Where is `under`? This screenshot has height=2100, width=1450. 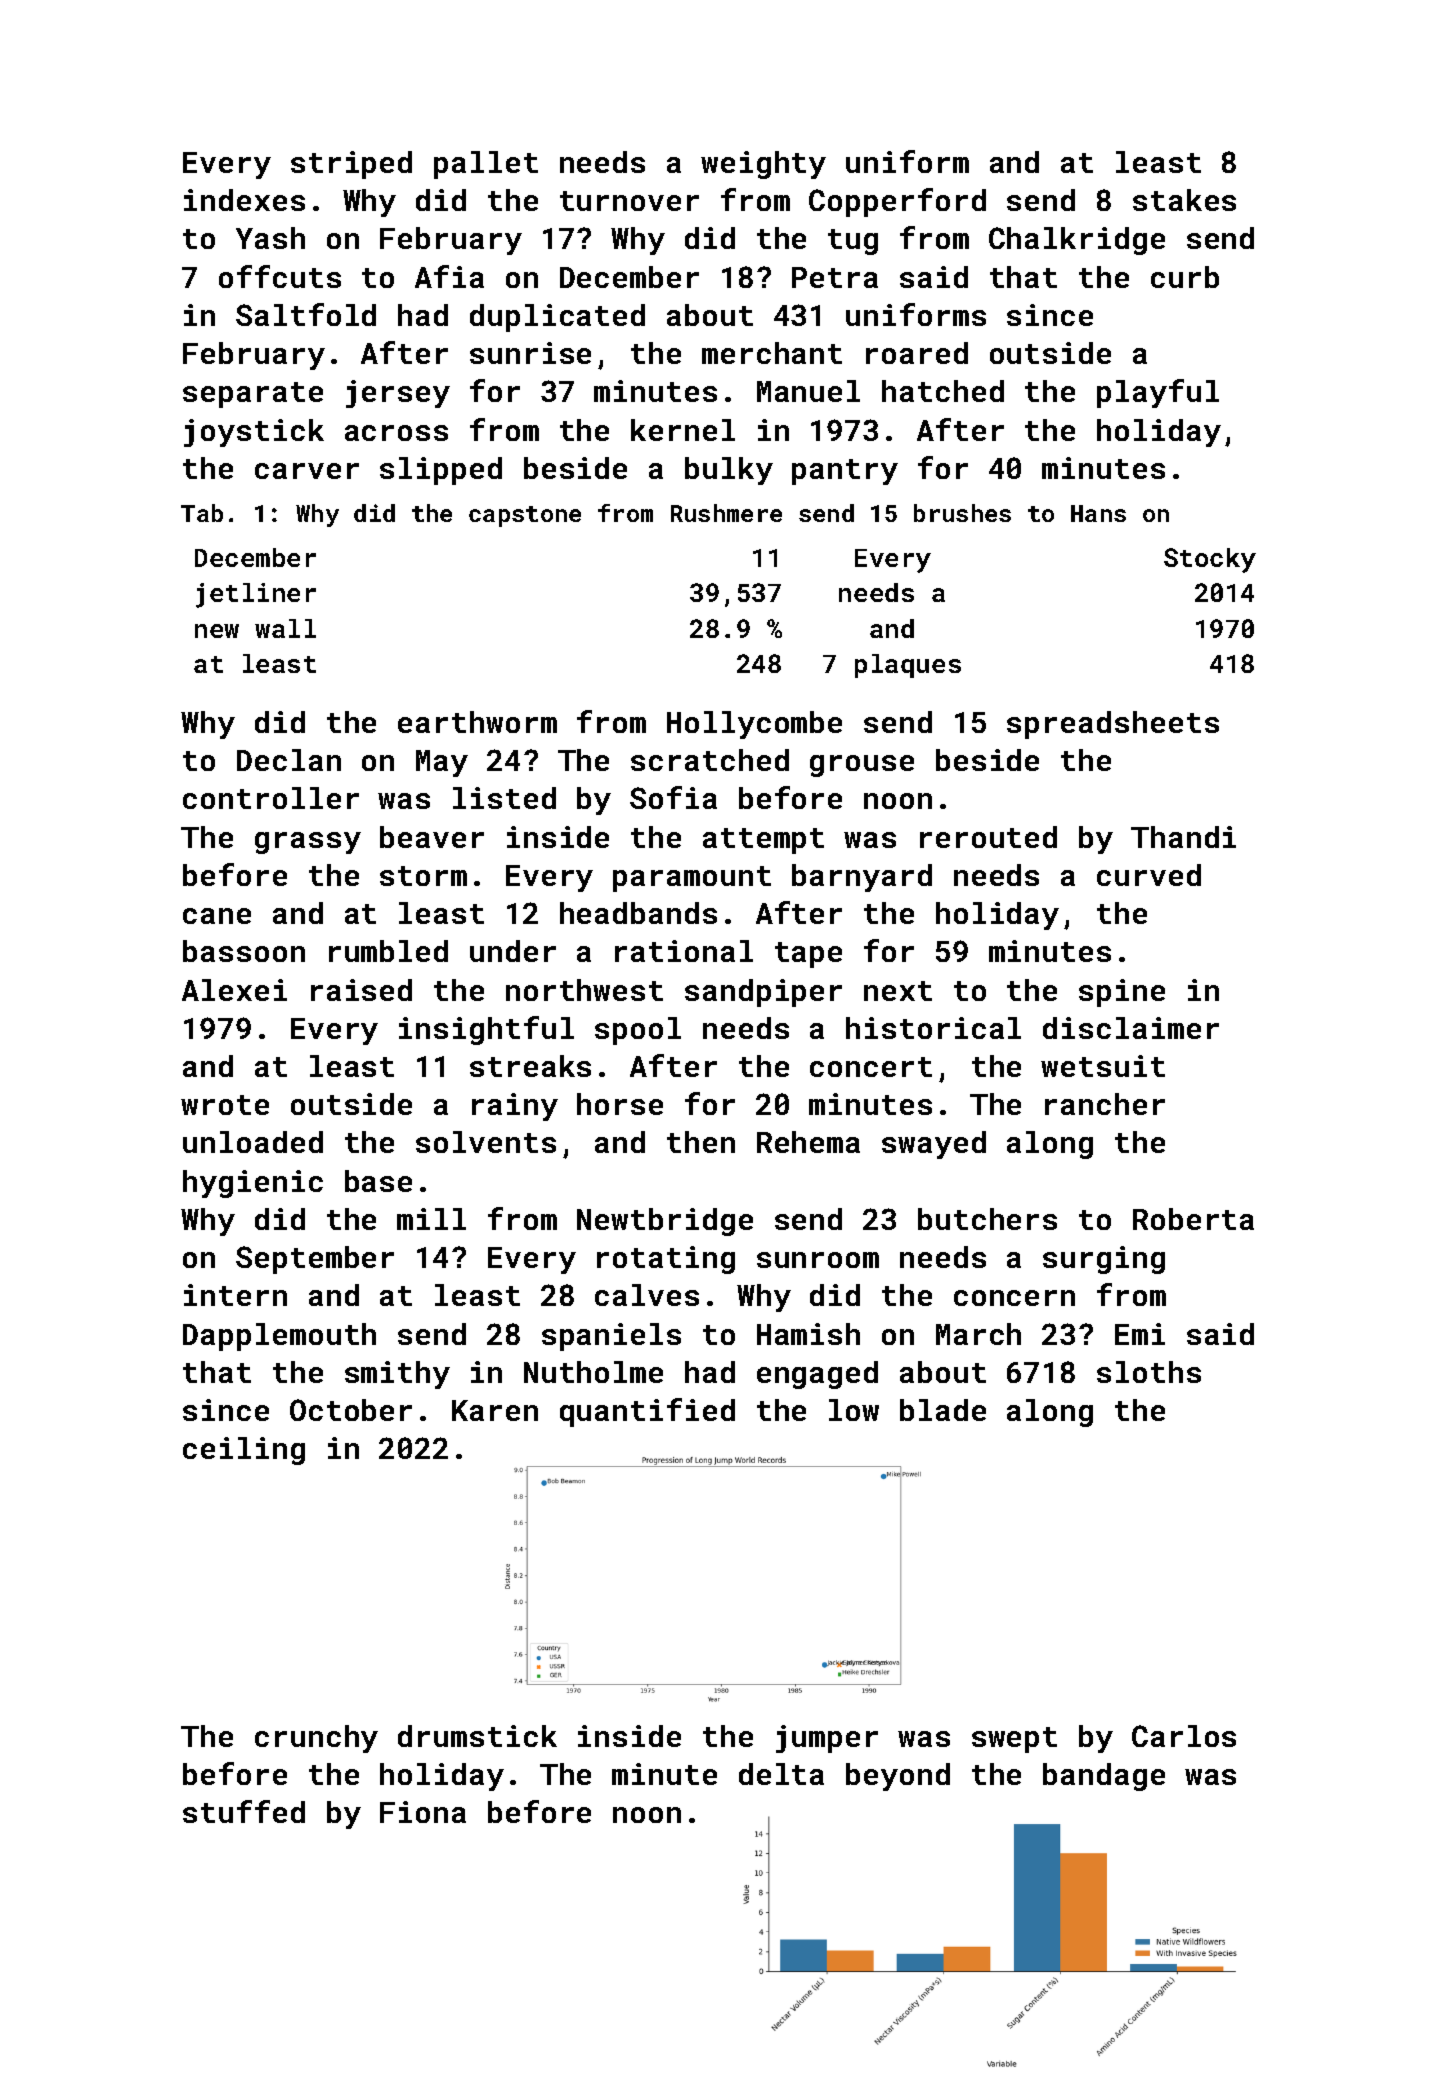 under is located at coordinates (513, 951).
